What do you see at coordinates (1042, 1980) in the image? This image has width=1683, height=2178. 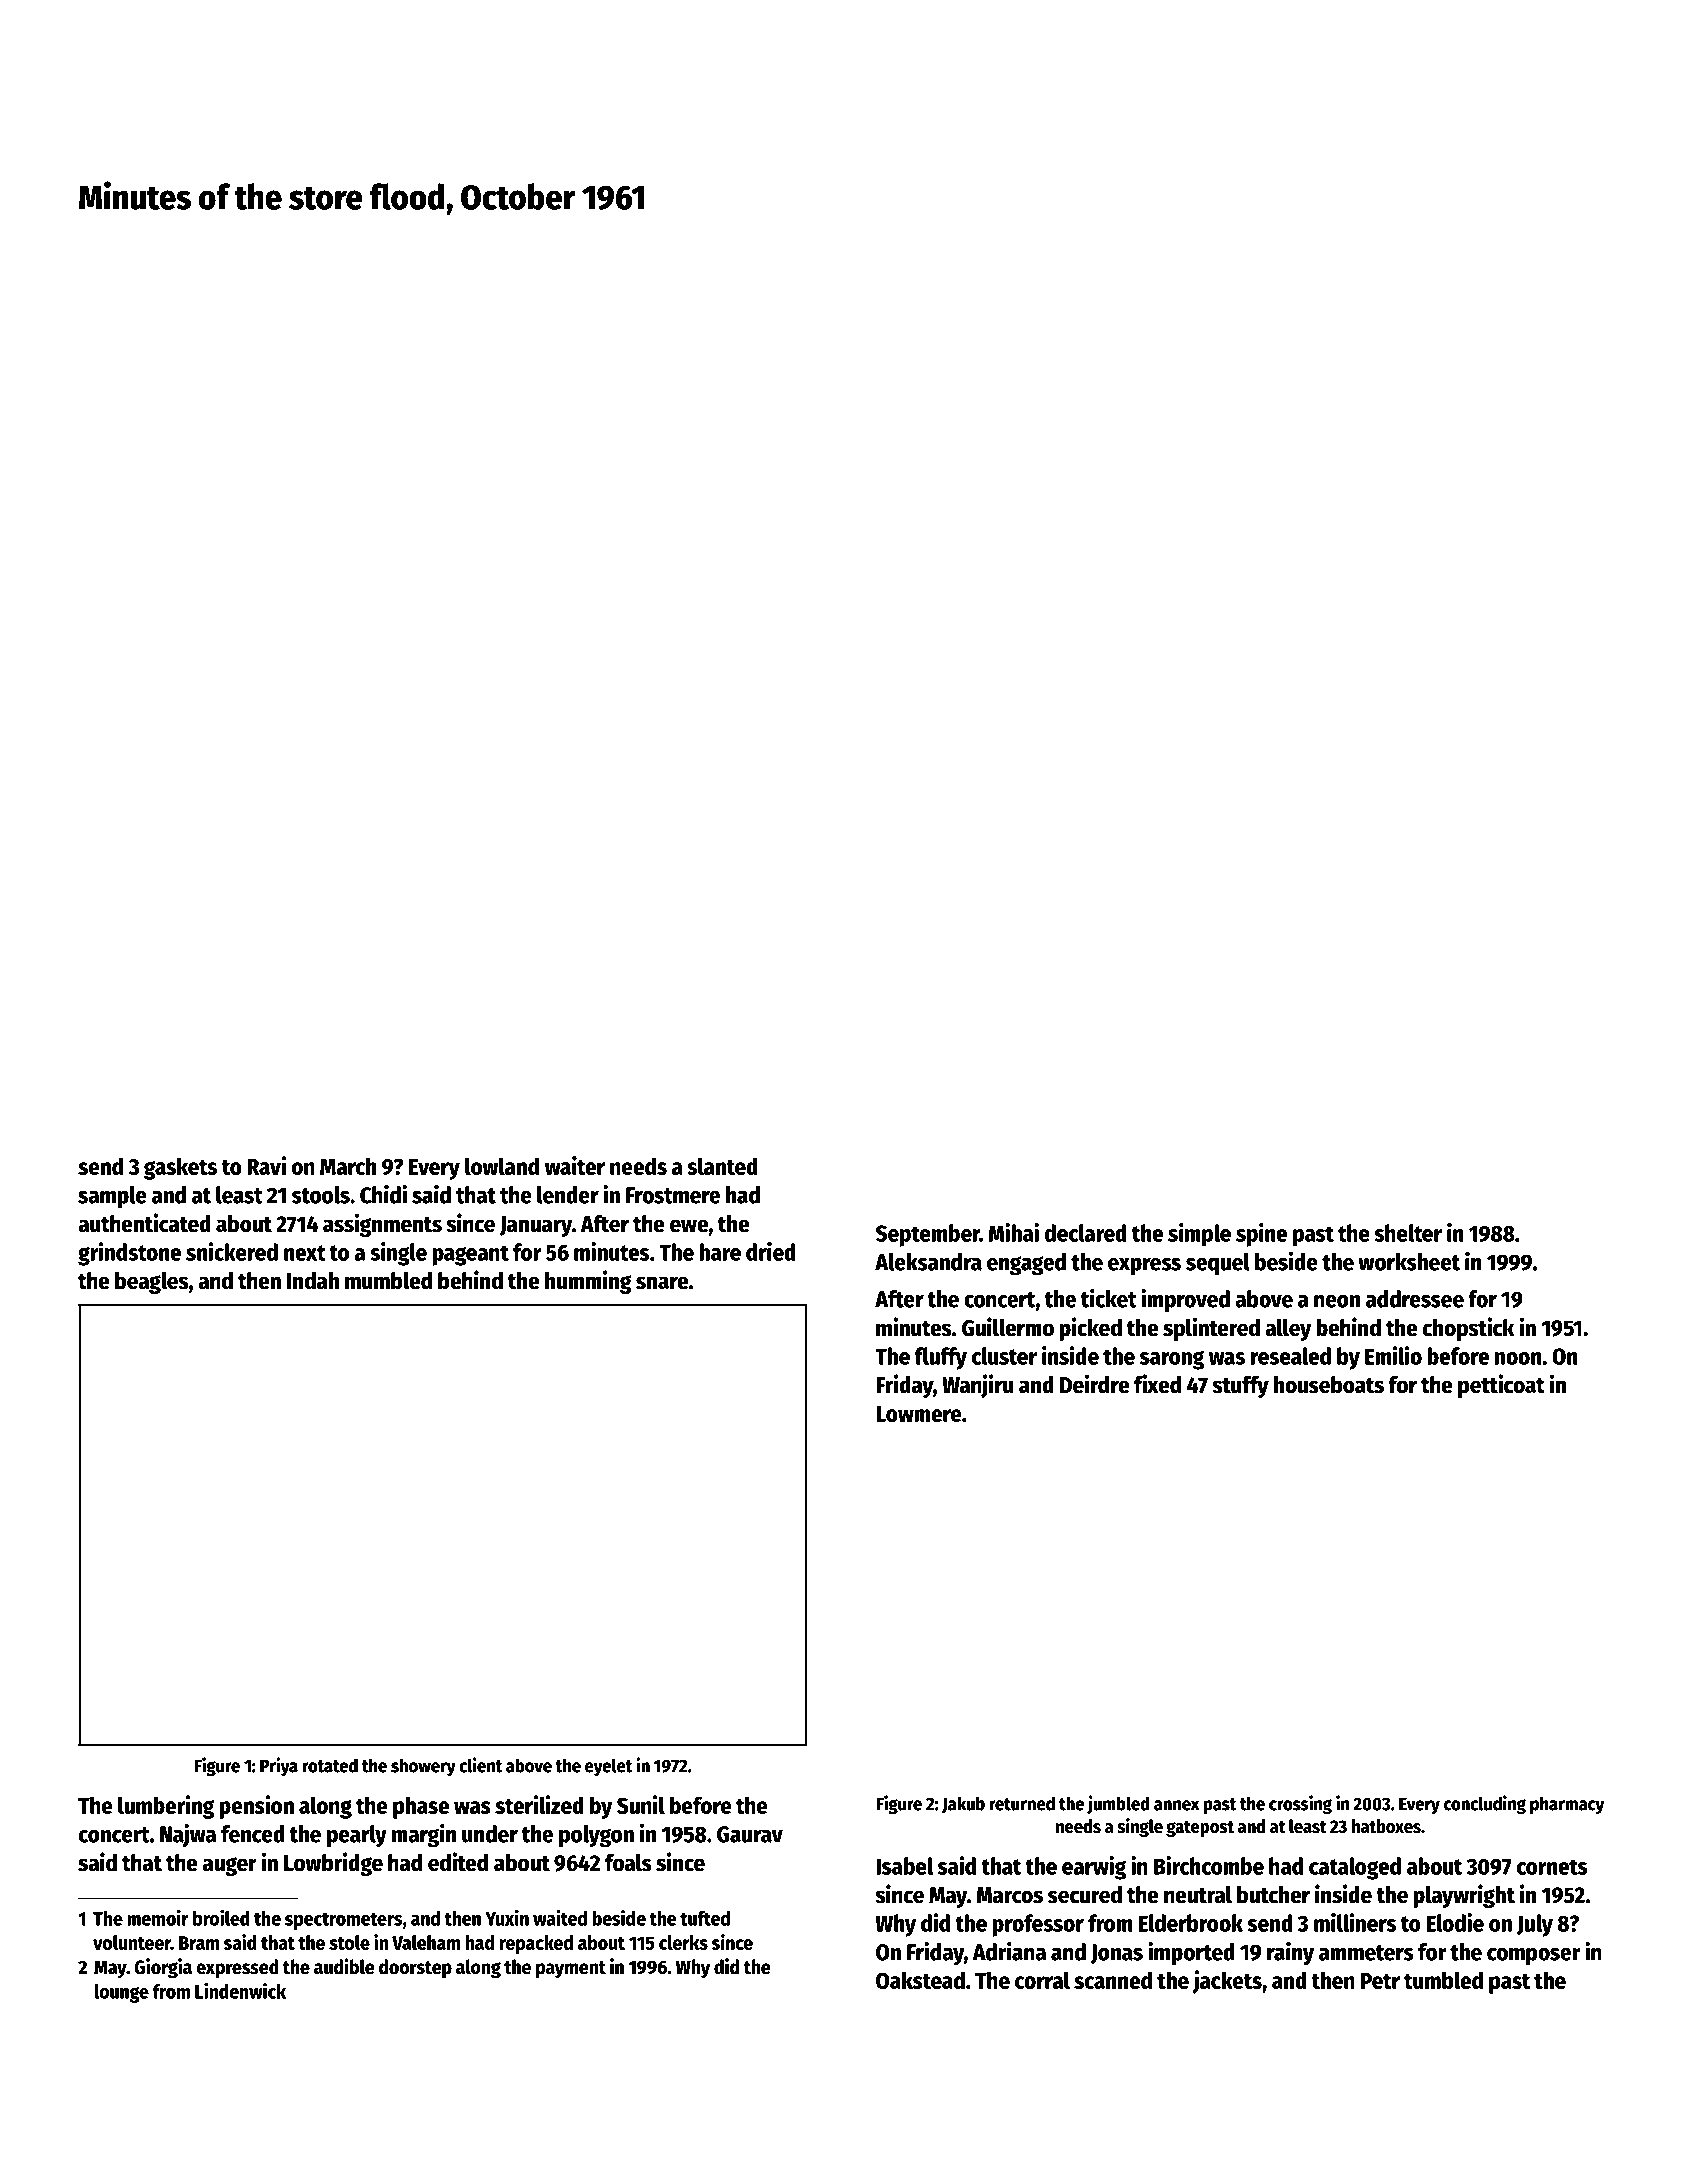 I see `corral` at bounding box center [1042, 1980].
